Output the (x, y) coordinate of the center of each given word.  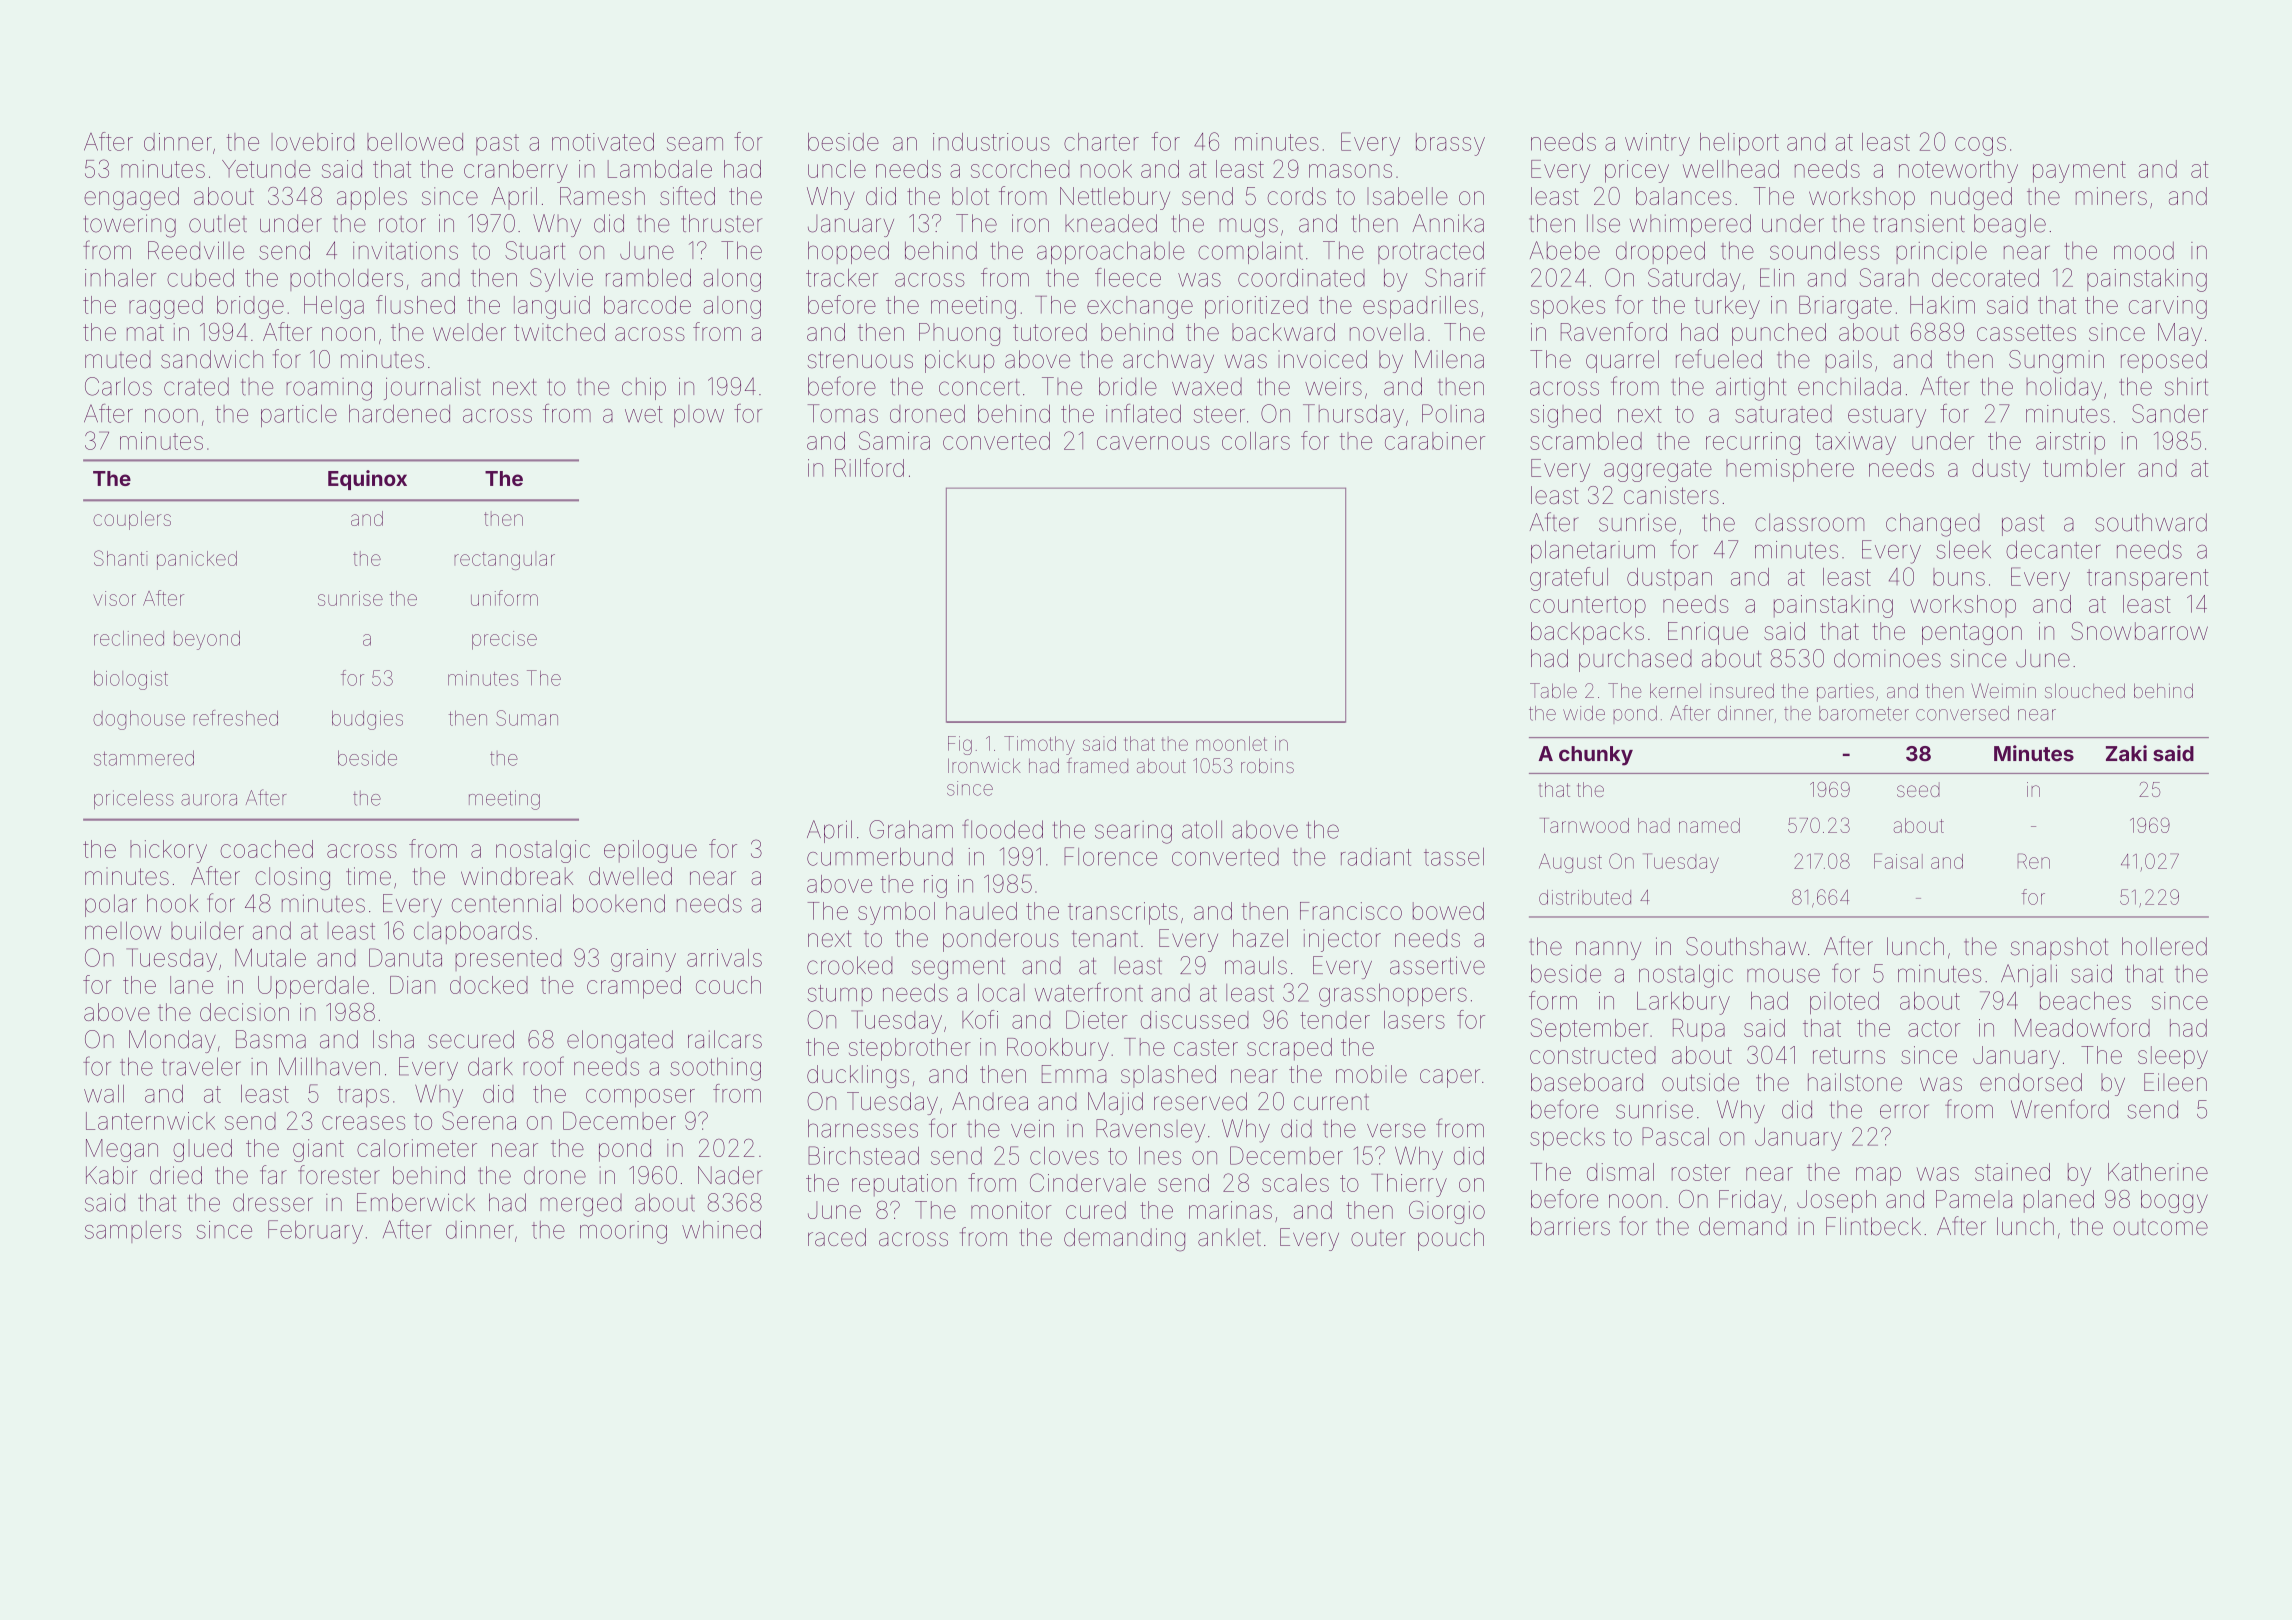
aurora (209, 800)
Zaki (2126, 753)
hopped (848, 252)
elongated (620, 1042)
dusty (2001, 470)
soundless (1824, 250)
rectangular (504, 560)
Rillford (869, 467)
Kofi (980, 1019)
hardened (399, 414)
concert (979, 387)
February (315, 1232)
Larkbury (1683, 1003)
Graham (911, 829)
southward (2151, 522)
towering (130, 226)
